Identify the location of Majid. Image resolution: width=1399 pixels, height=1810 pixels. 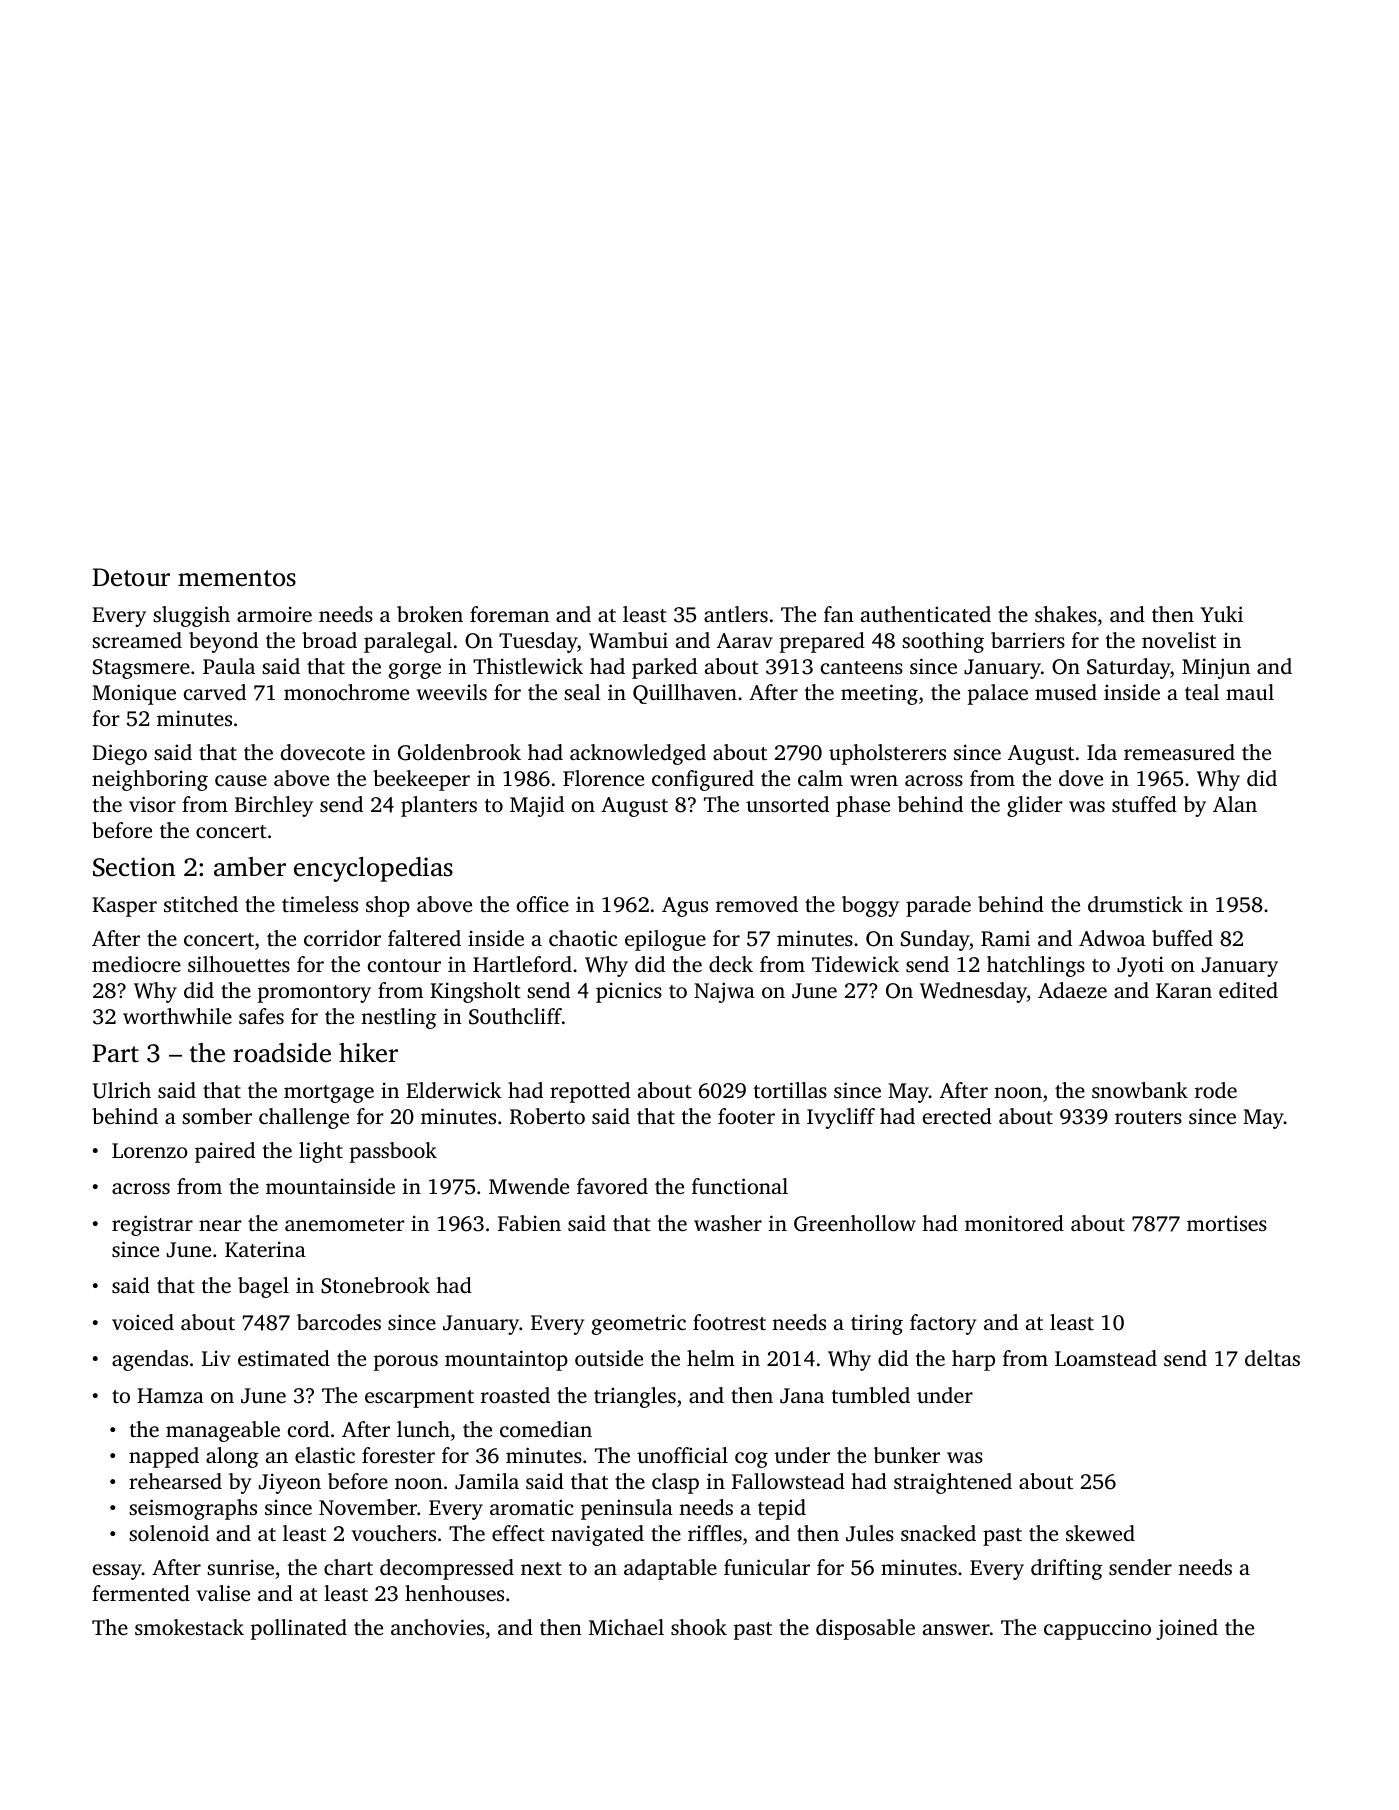
(537, 806).
